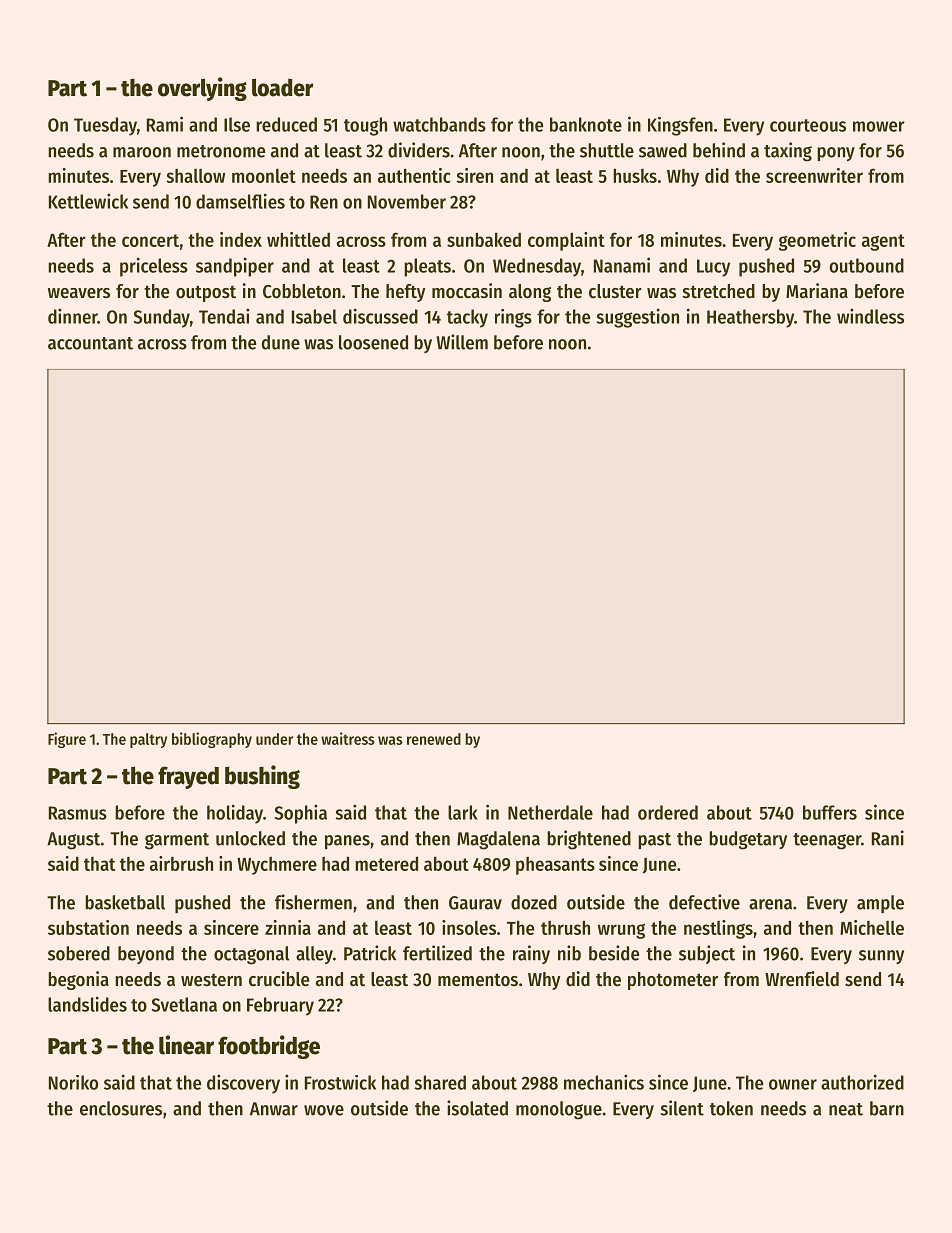 This document has width=952, height=1233. I want to click on beside, so click(614, 953).
